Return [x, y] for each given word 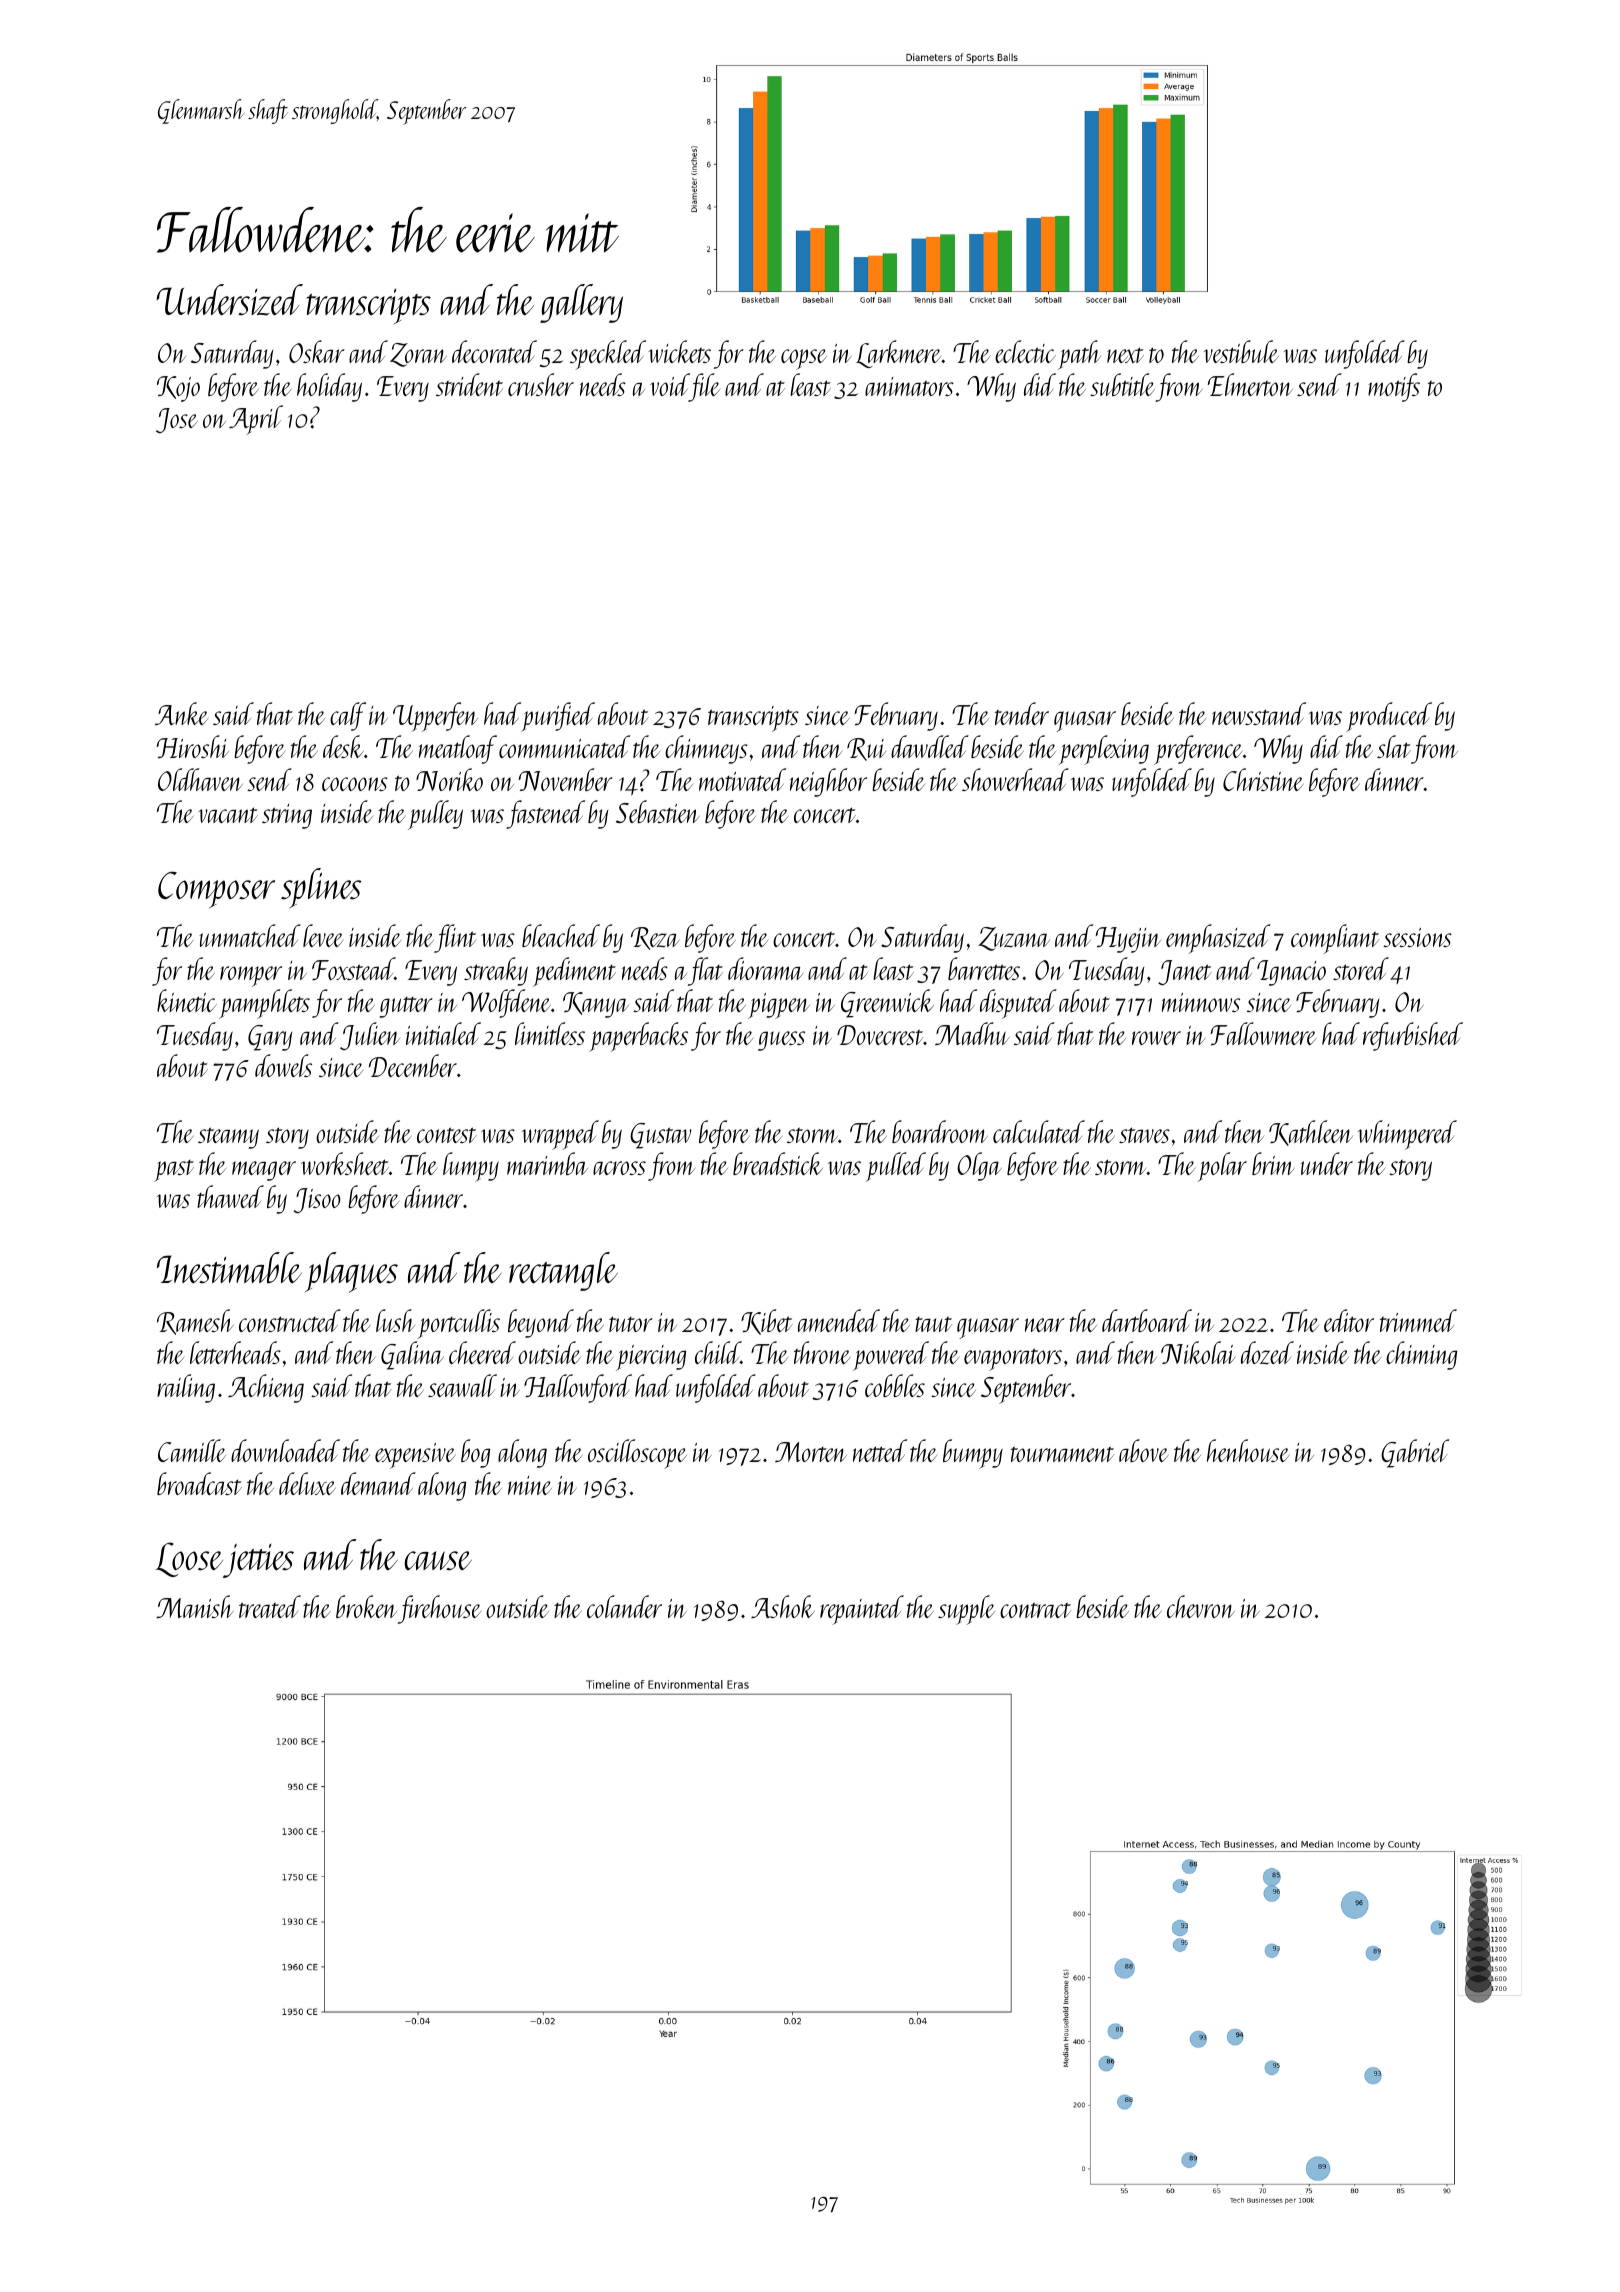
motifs [1394, 387]
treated [270, 1606]
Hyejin [1128, 940]
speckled [608, 355]
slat [1394, 746]
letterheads [235, 1352]
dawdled [930, 746]
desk [343, 746]
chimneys [706, 749]
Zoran [418, 355]
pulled [896, 1167]
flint [455, 938]
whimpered [1407, 1135]
